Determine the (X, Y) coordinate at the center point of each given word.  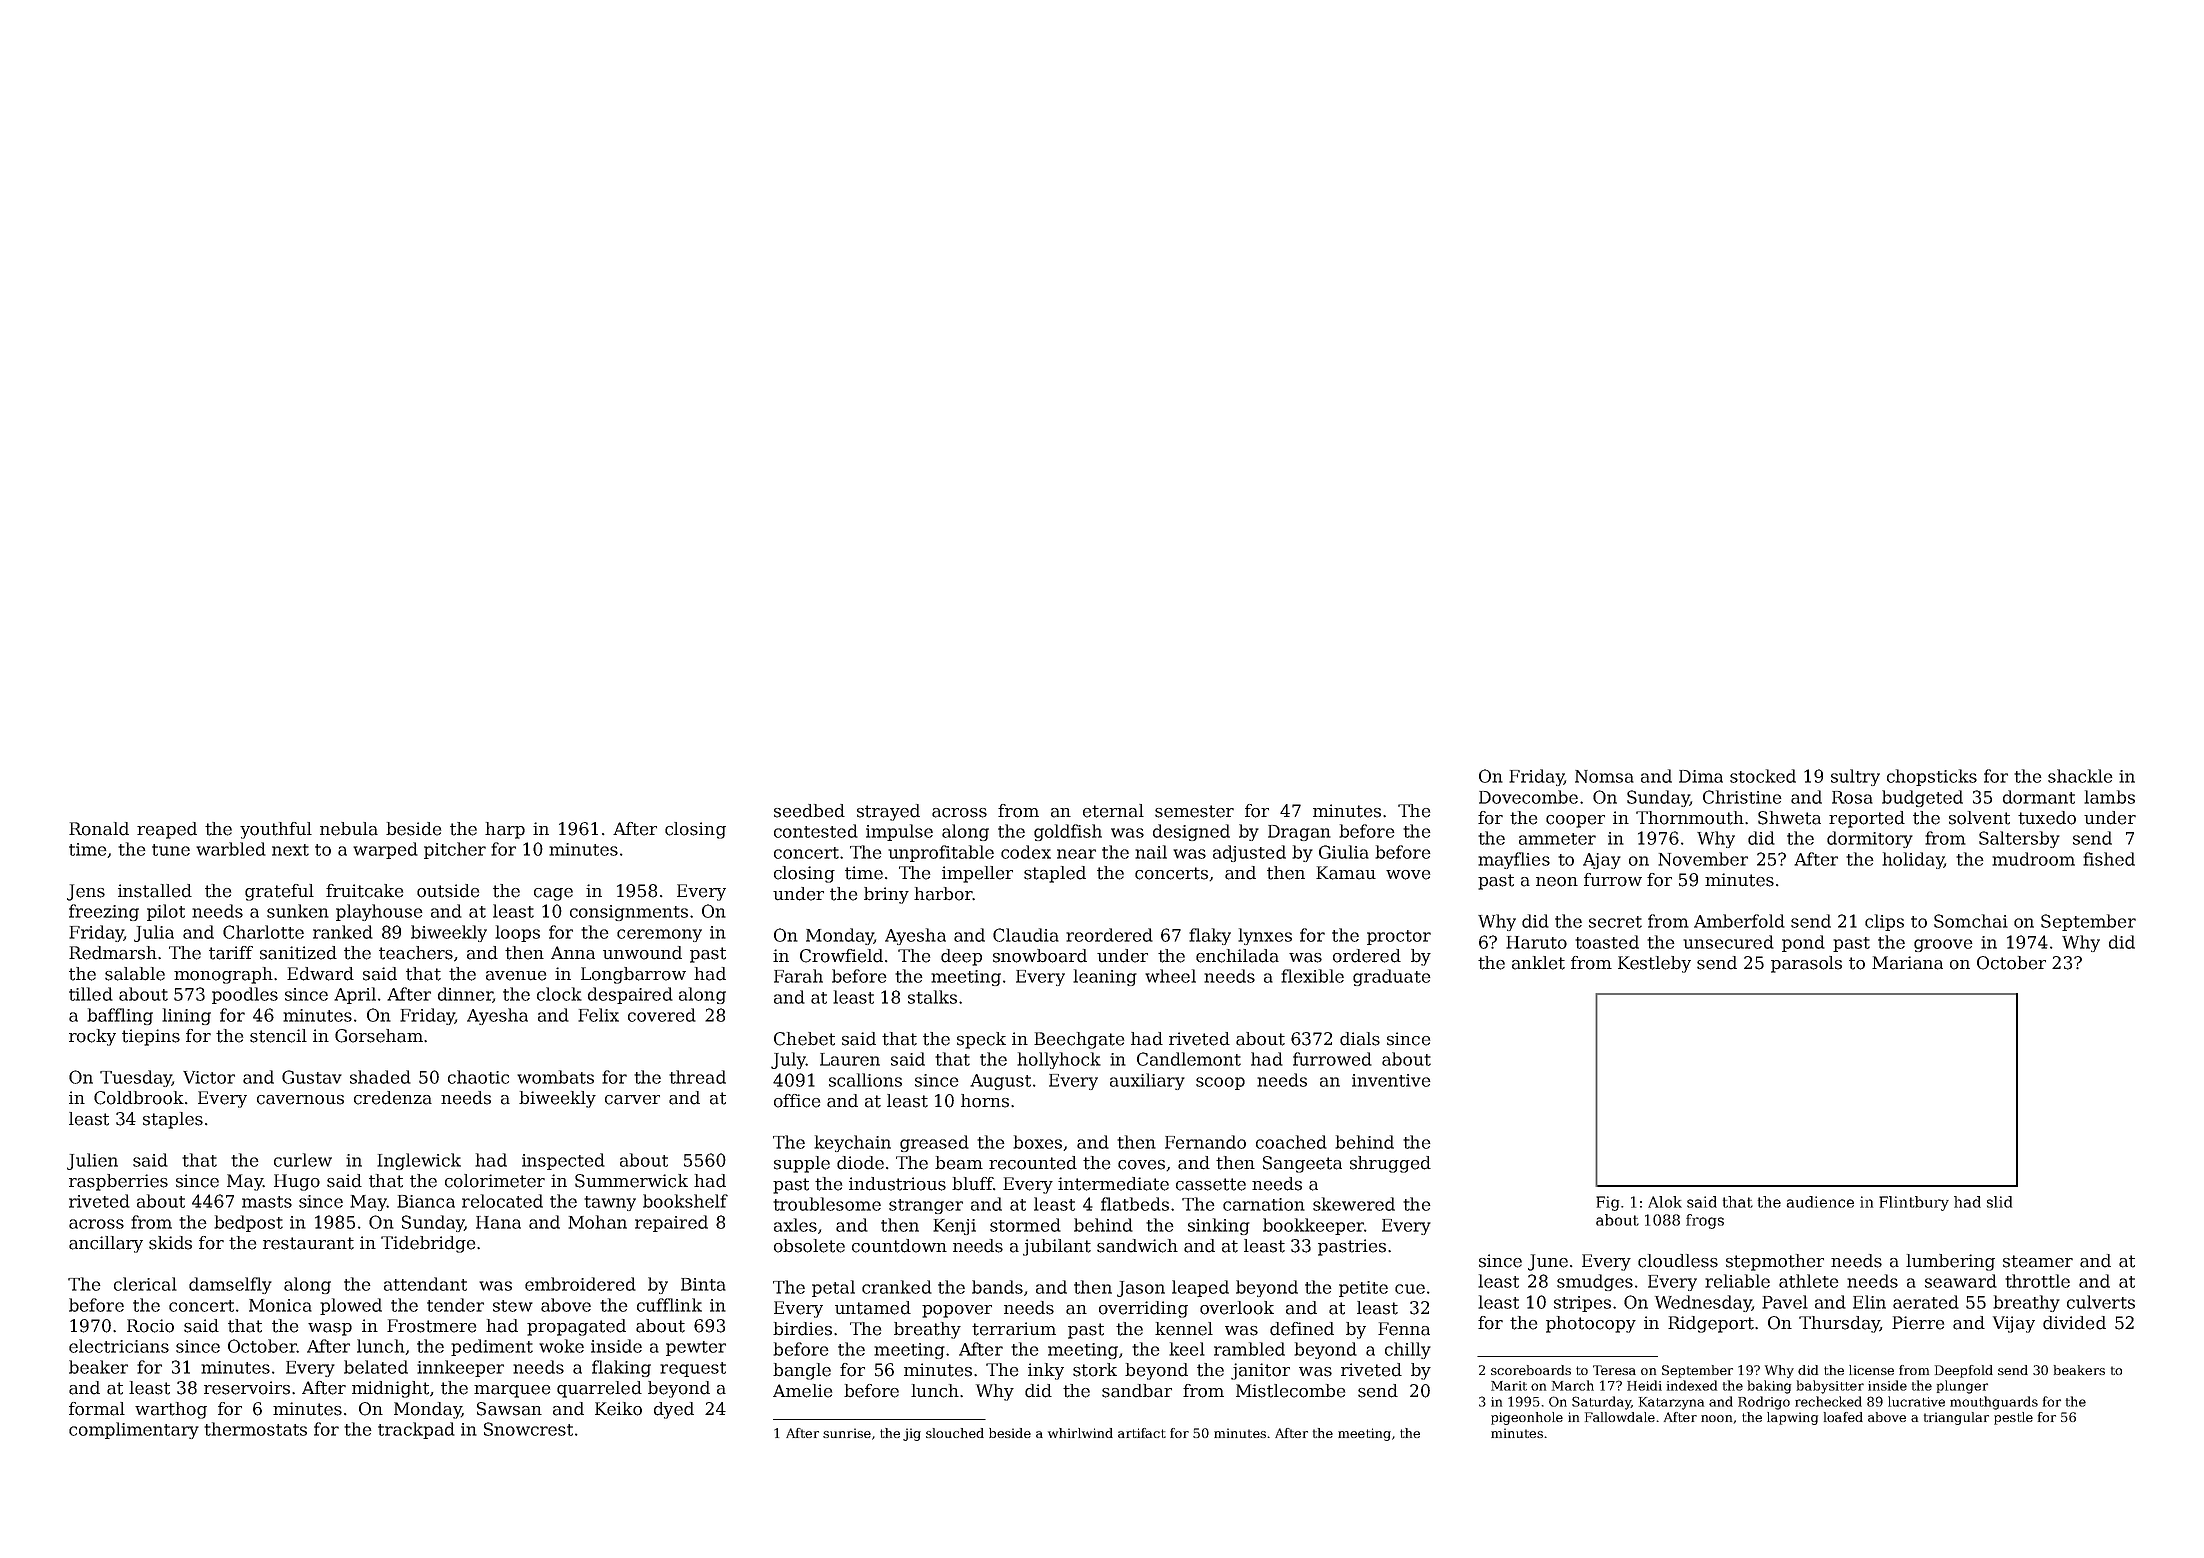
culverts (2101, 1302)
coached (1291, 1142)
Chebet (804, 1039)
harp (505, 830)
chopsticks (1932, 777)
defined (1302, 1329)
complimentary (134, 1430)
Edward (320, 974)
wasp (330, 1329)
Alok (1665, 1202)
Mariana (1907, 963)
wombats (555, 1077)
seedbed (809, 811)
